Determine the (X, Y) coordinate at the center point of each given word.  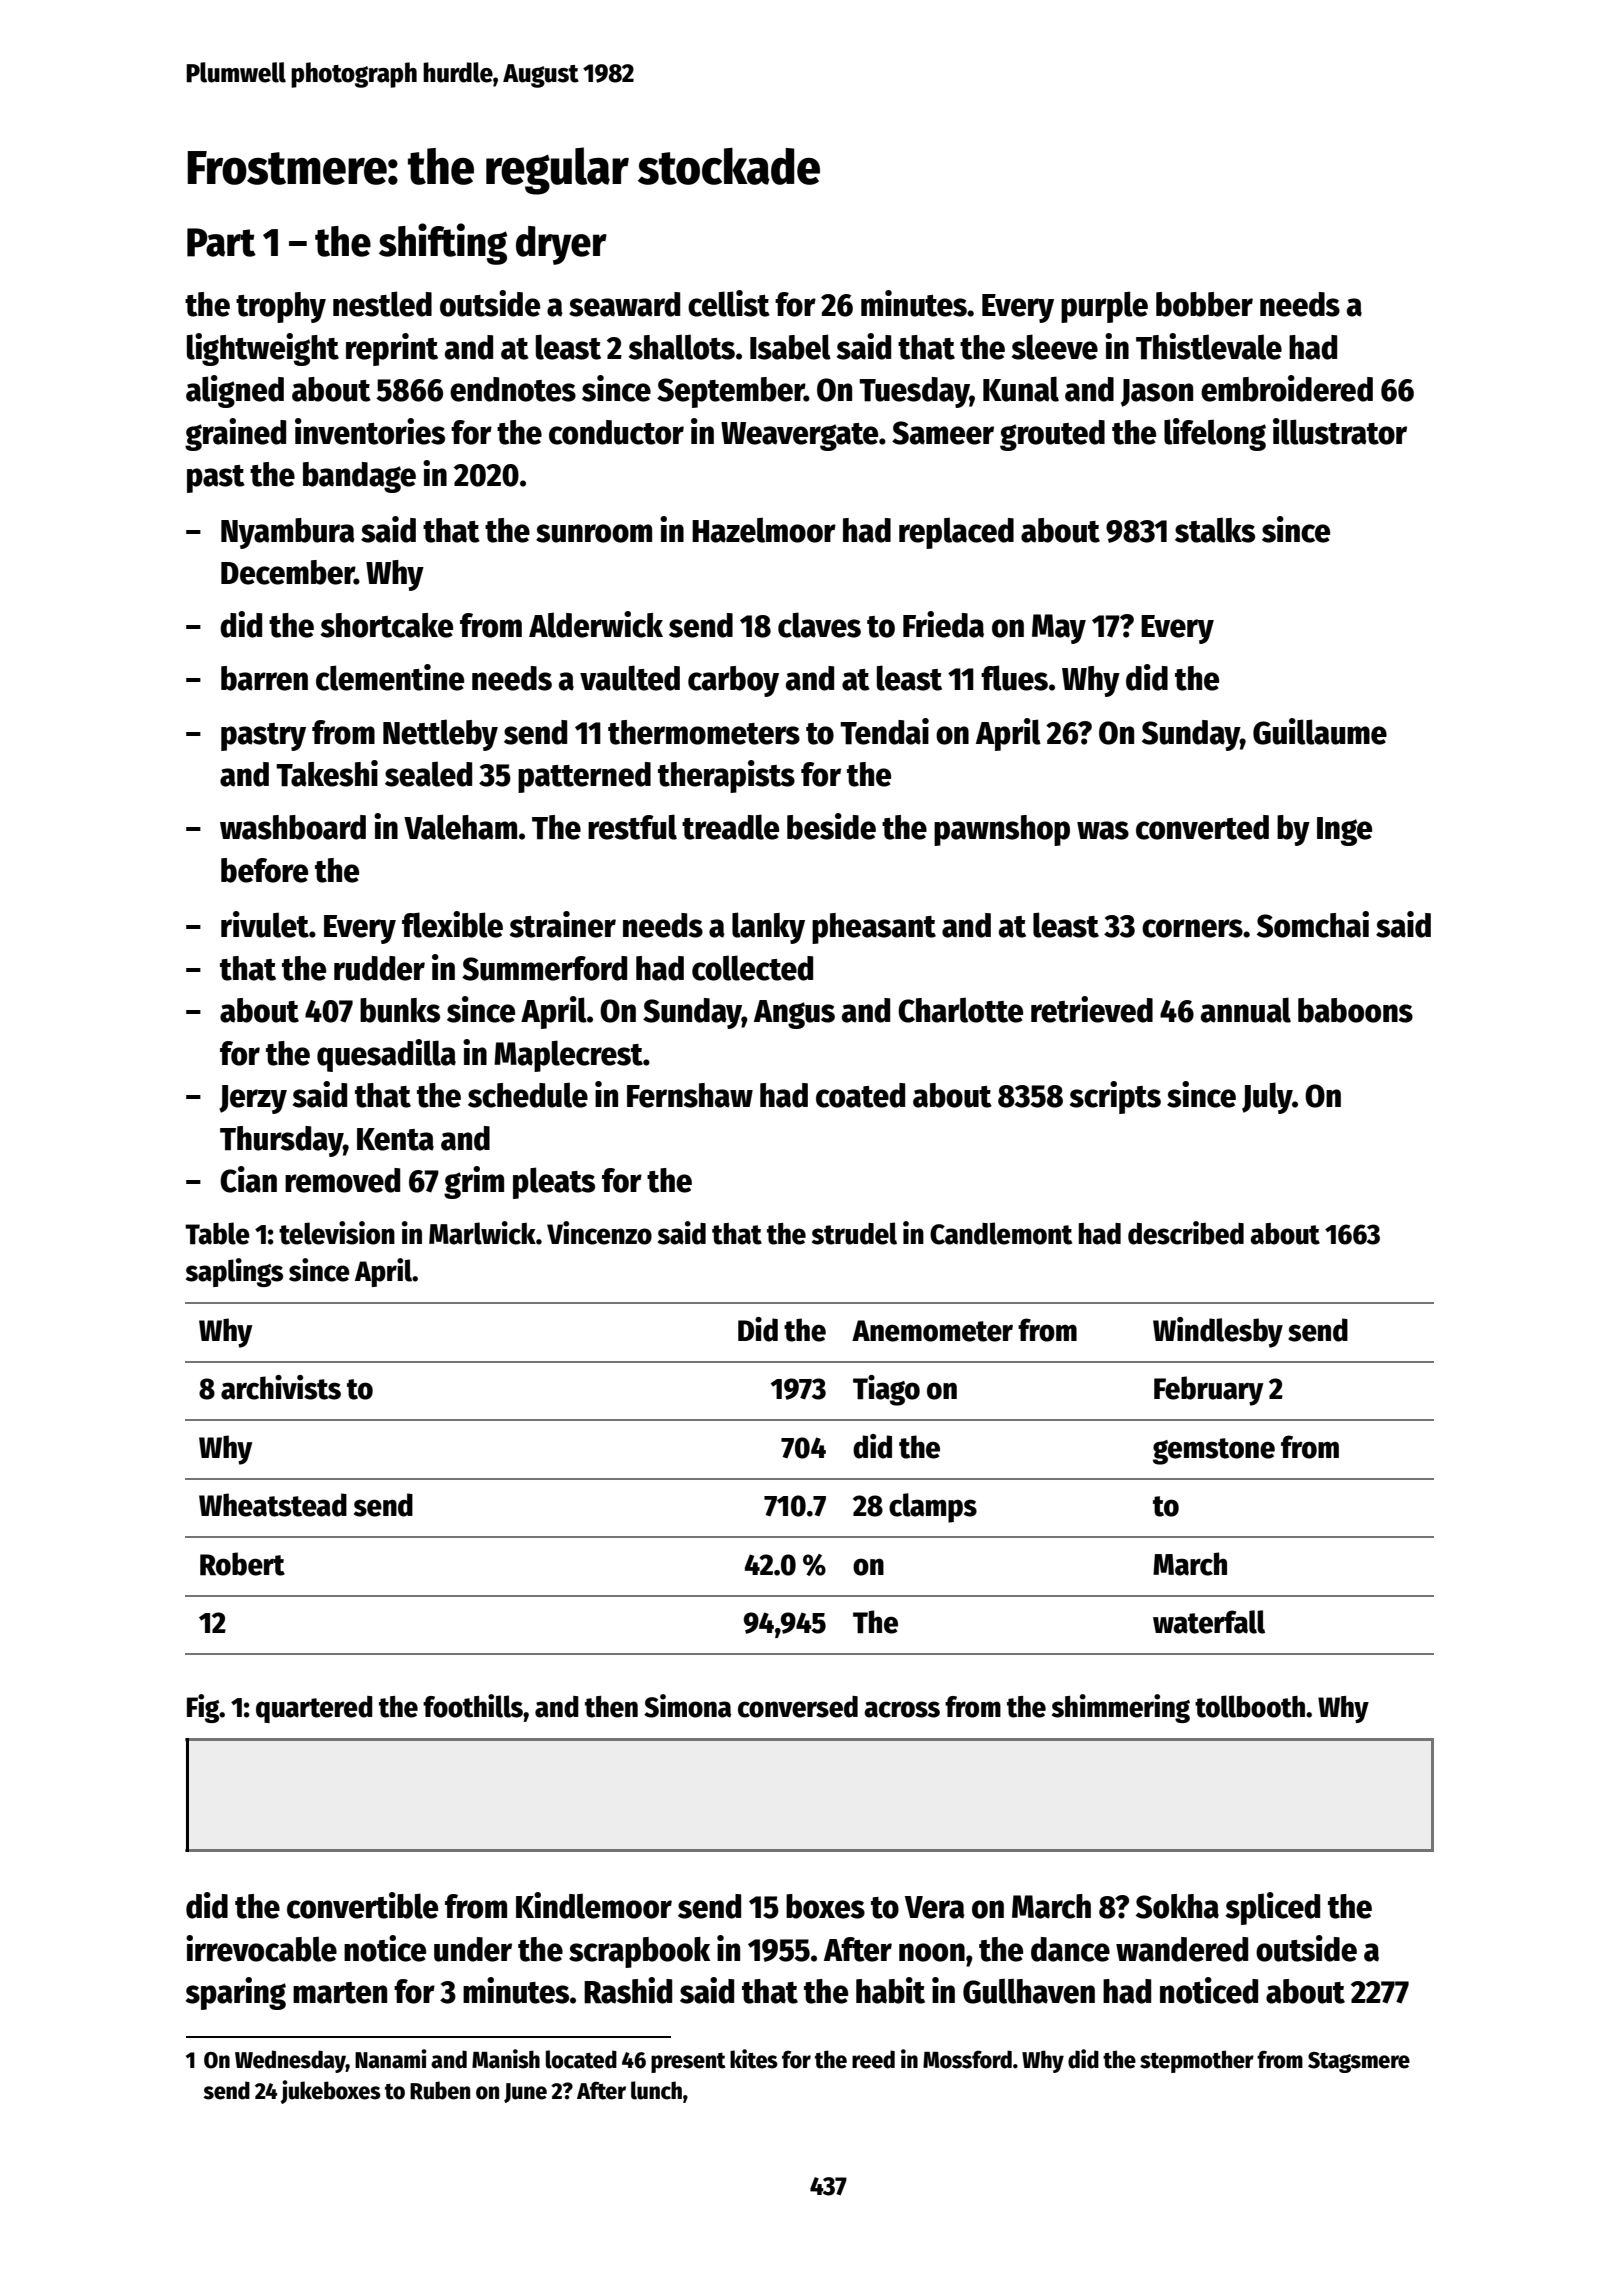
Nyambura (288, 533)
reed (873, 2059)
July (1267, 1098)
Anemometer (932, 1331)
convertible (362, 1905)
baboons (1355, 1010)
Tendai (884, 731)
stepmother (1197, 2061)
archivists (281, 1387)
